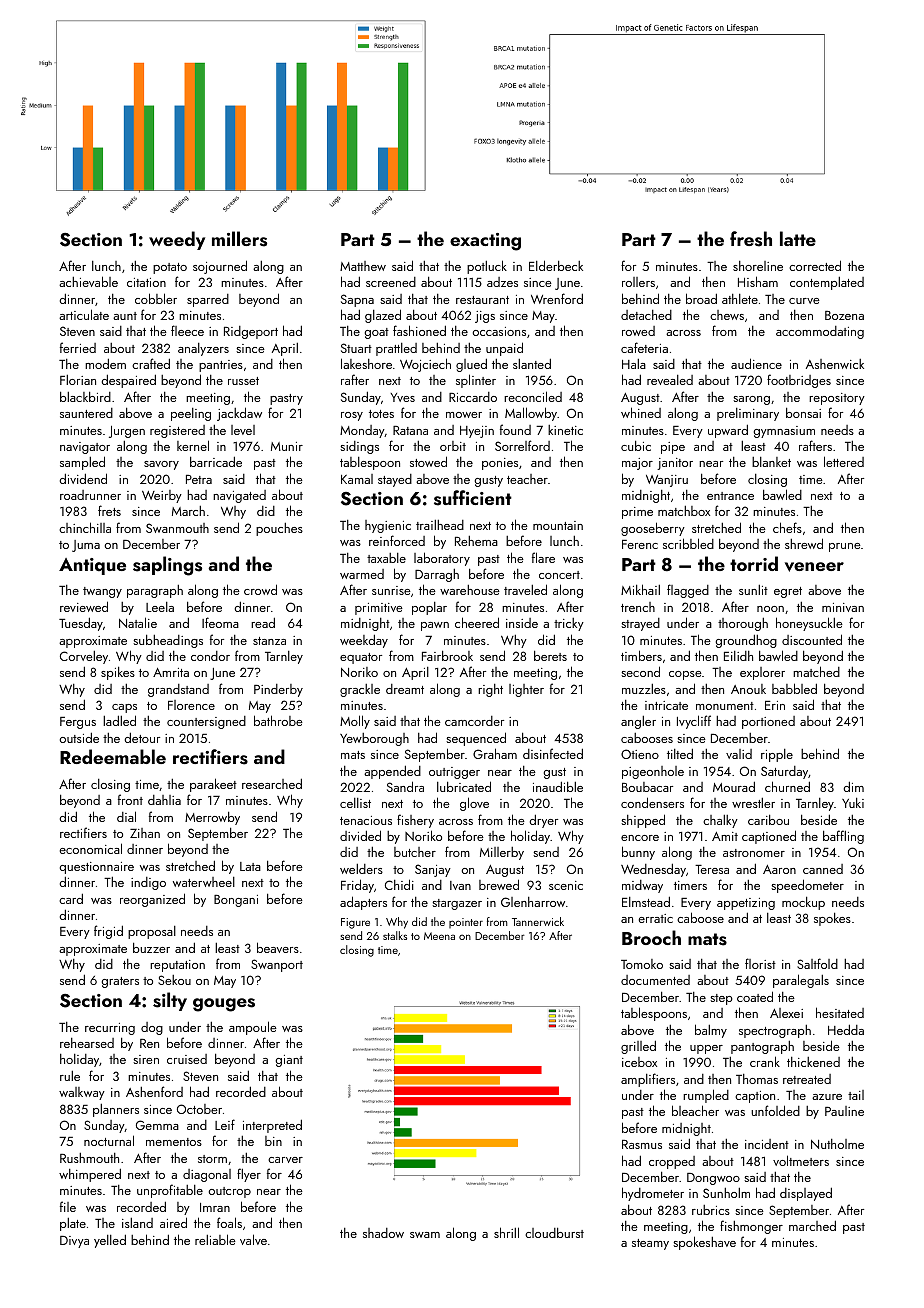 The image size is (924, 1308). Describe the element at coordinates (813, 1062) in the screenshot. I see `thickened` at that location.
